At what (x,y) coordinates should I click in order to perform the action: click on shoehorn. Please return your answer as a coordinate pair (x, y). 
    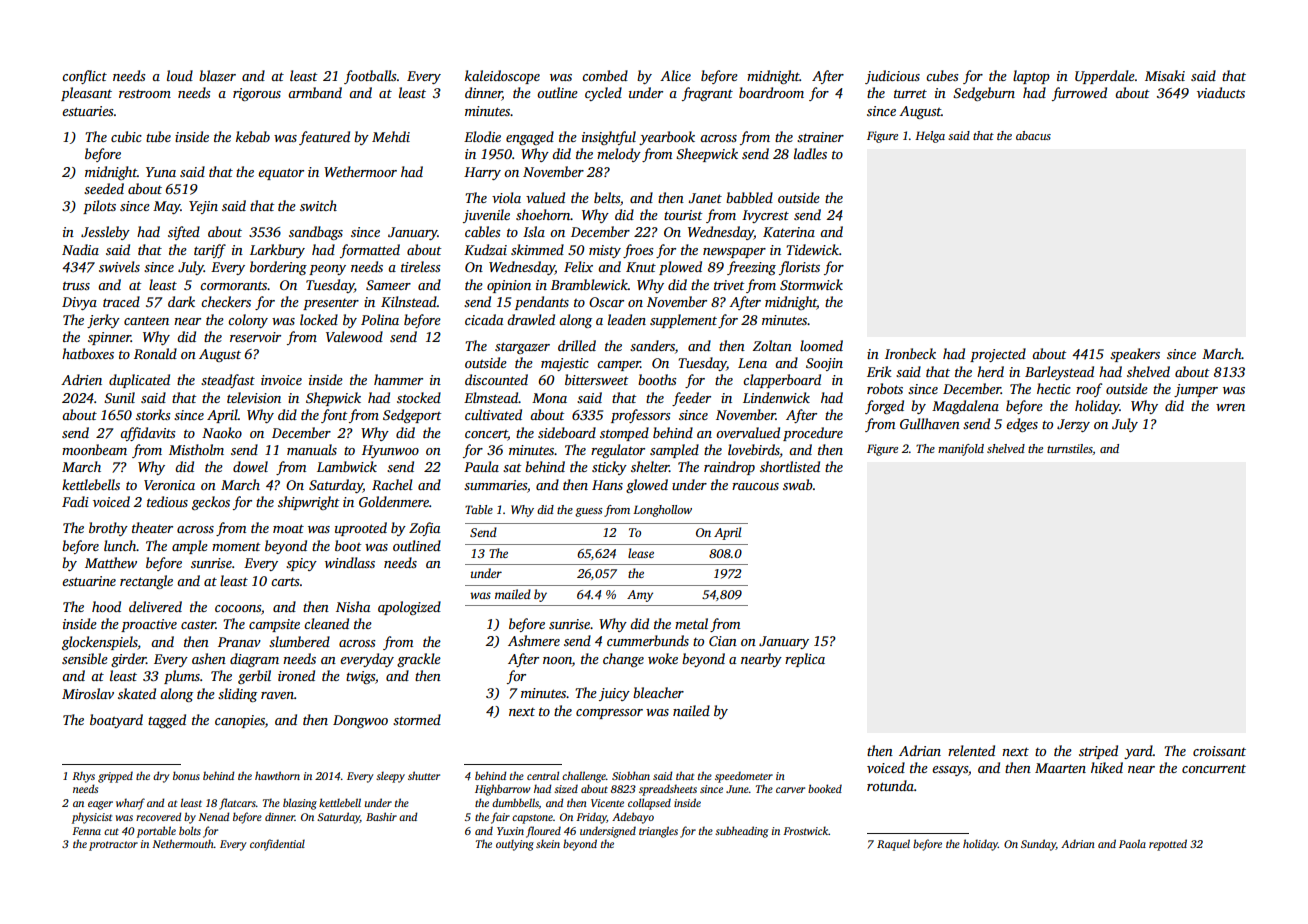
    Looking at the image, I should click on (543, 214).
